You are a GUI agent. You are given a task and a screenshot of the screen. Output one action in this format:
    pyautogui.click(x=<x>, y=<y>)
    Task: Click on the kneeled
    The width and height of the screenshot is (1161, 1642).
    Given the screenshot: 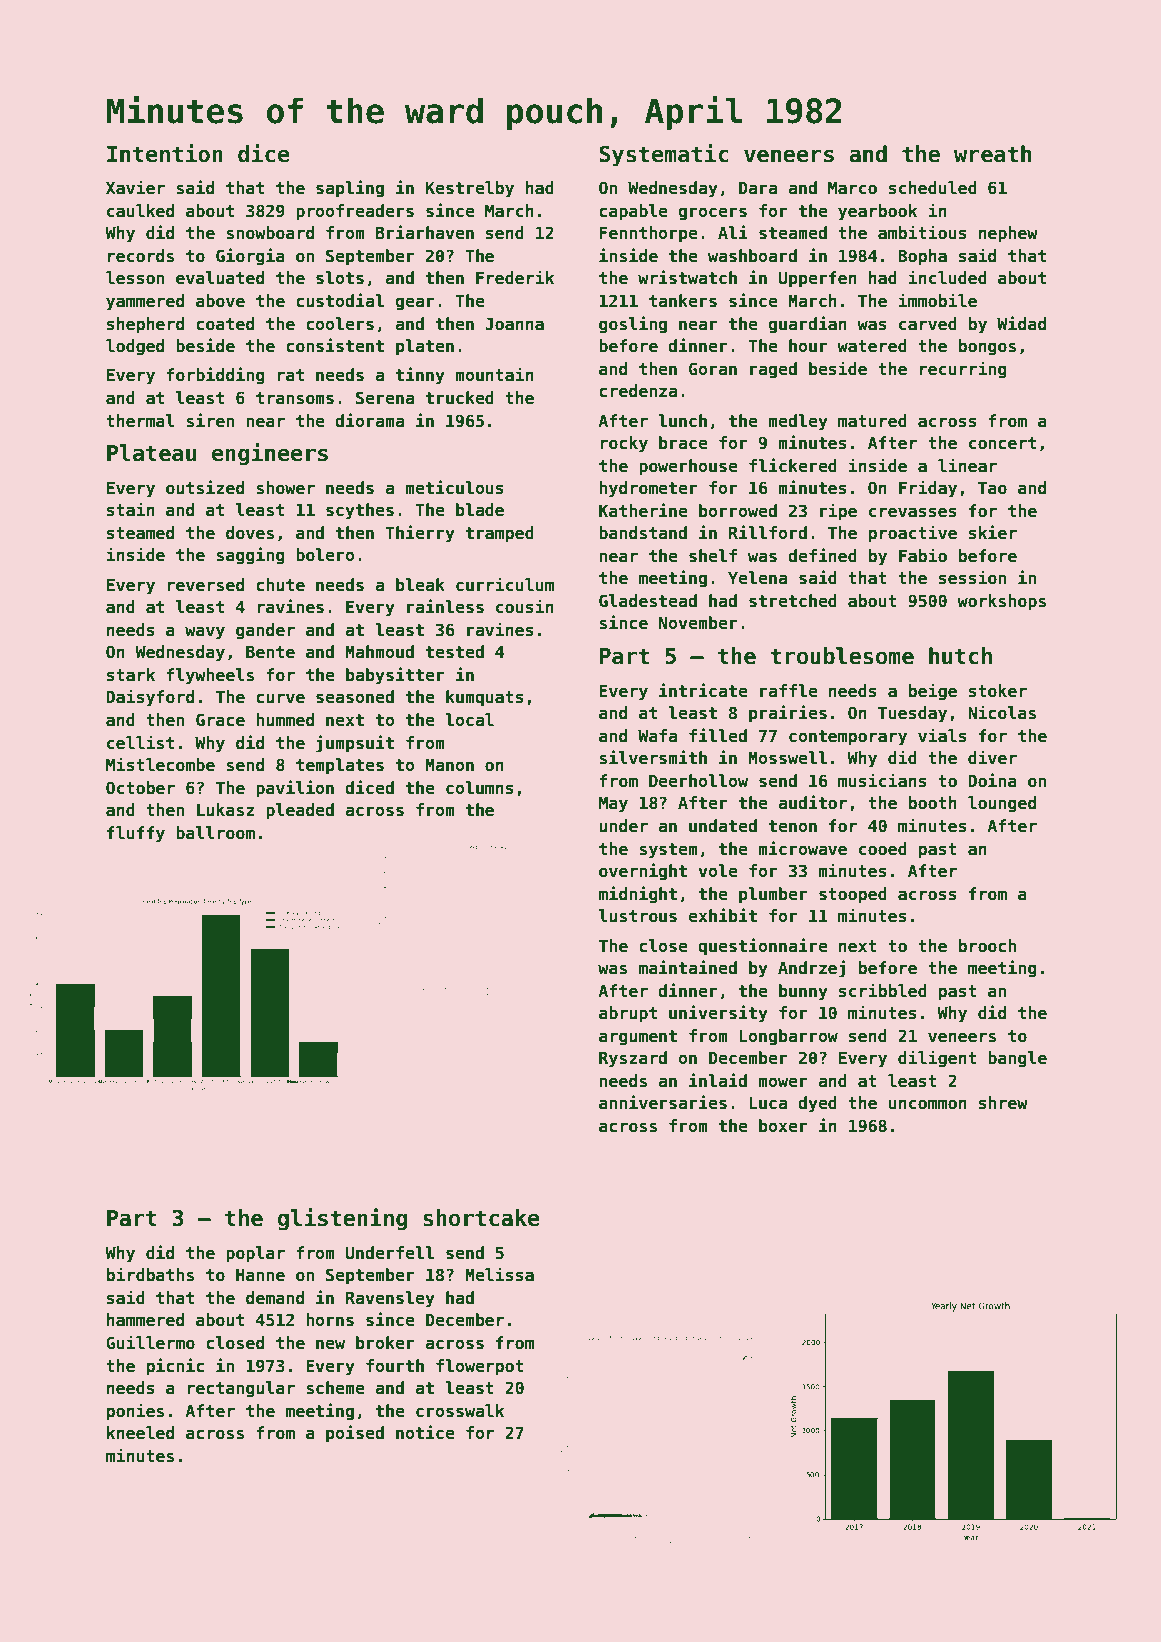 What is the action you would take?
    pyautogui.click(x=140, y=1433)
